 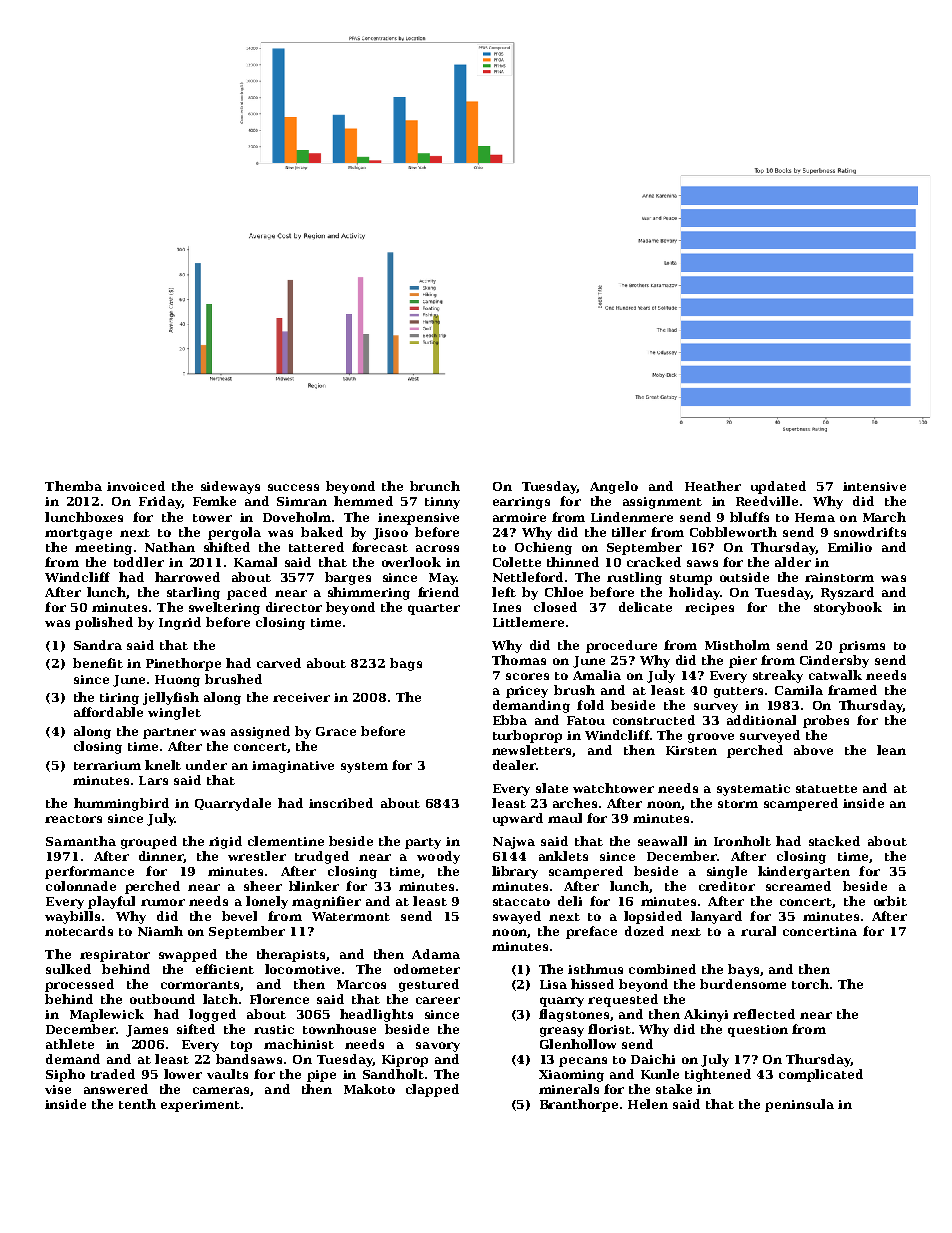 What do you see at coordinates (221, 1090) in the image?
I see `cameras` at bounding box center [221, 1090].
